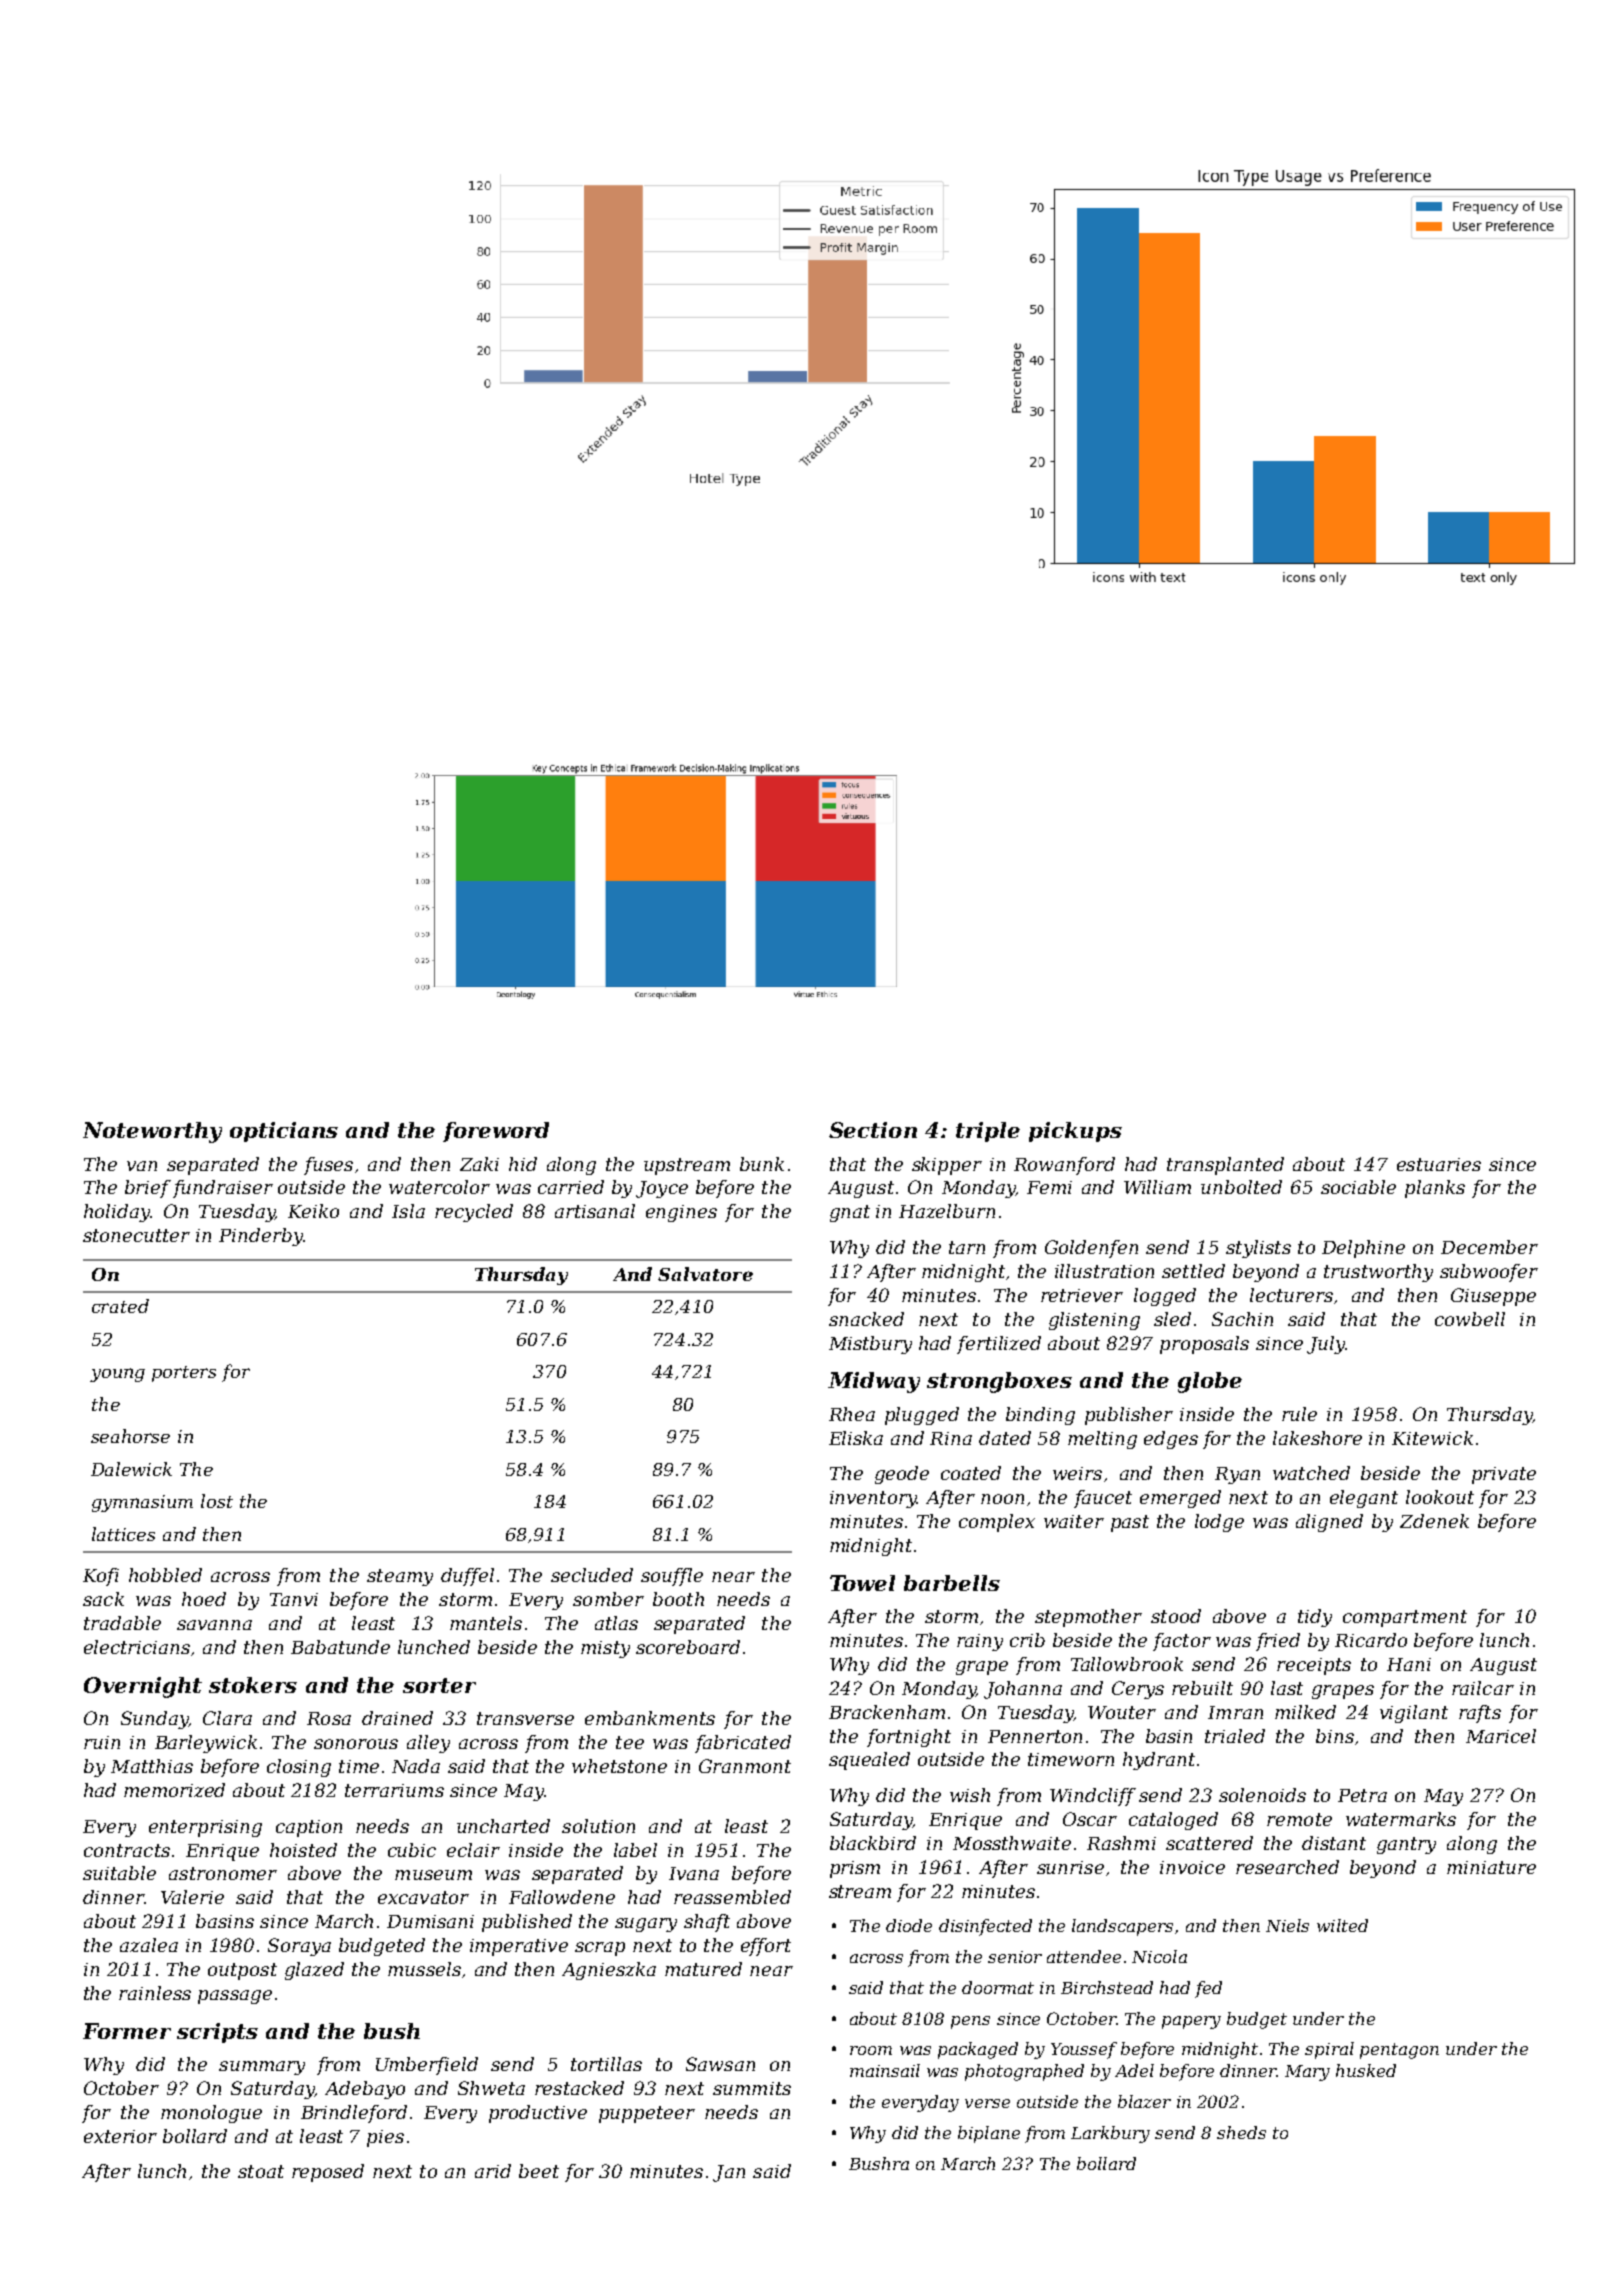  What do you see at coordinates (299, 1947) in the screenshot?
I see `Soraya` at bounding box center [299, 1947].
